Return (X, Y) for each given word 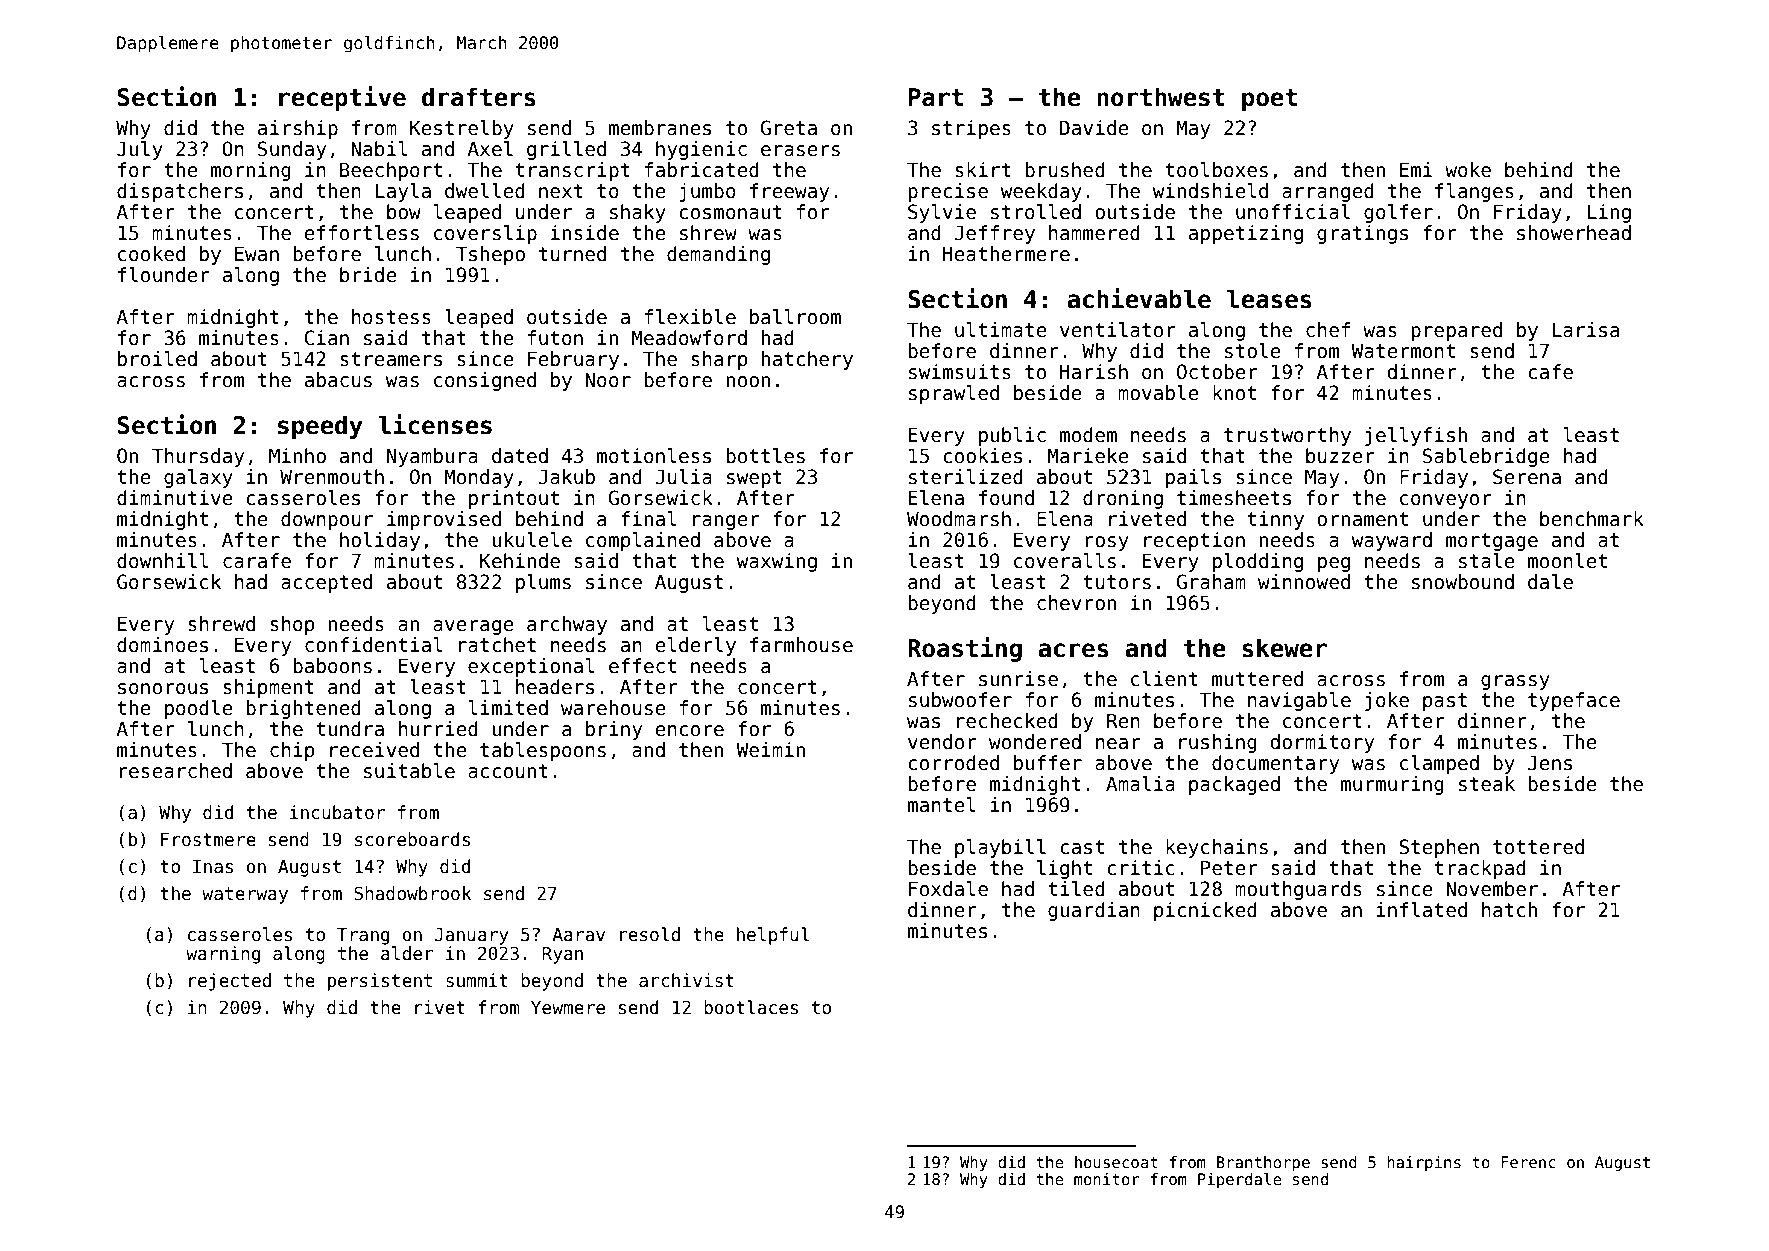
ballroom (795, 317)
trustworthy (1287, 436)
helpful (773, 936)
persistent (380, 982)
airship (298, 129)
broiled (157, 359)
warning (223, 955)
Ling (1609, 213)
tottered (1538, 847)
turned (572, 254)
